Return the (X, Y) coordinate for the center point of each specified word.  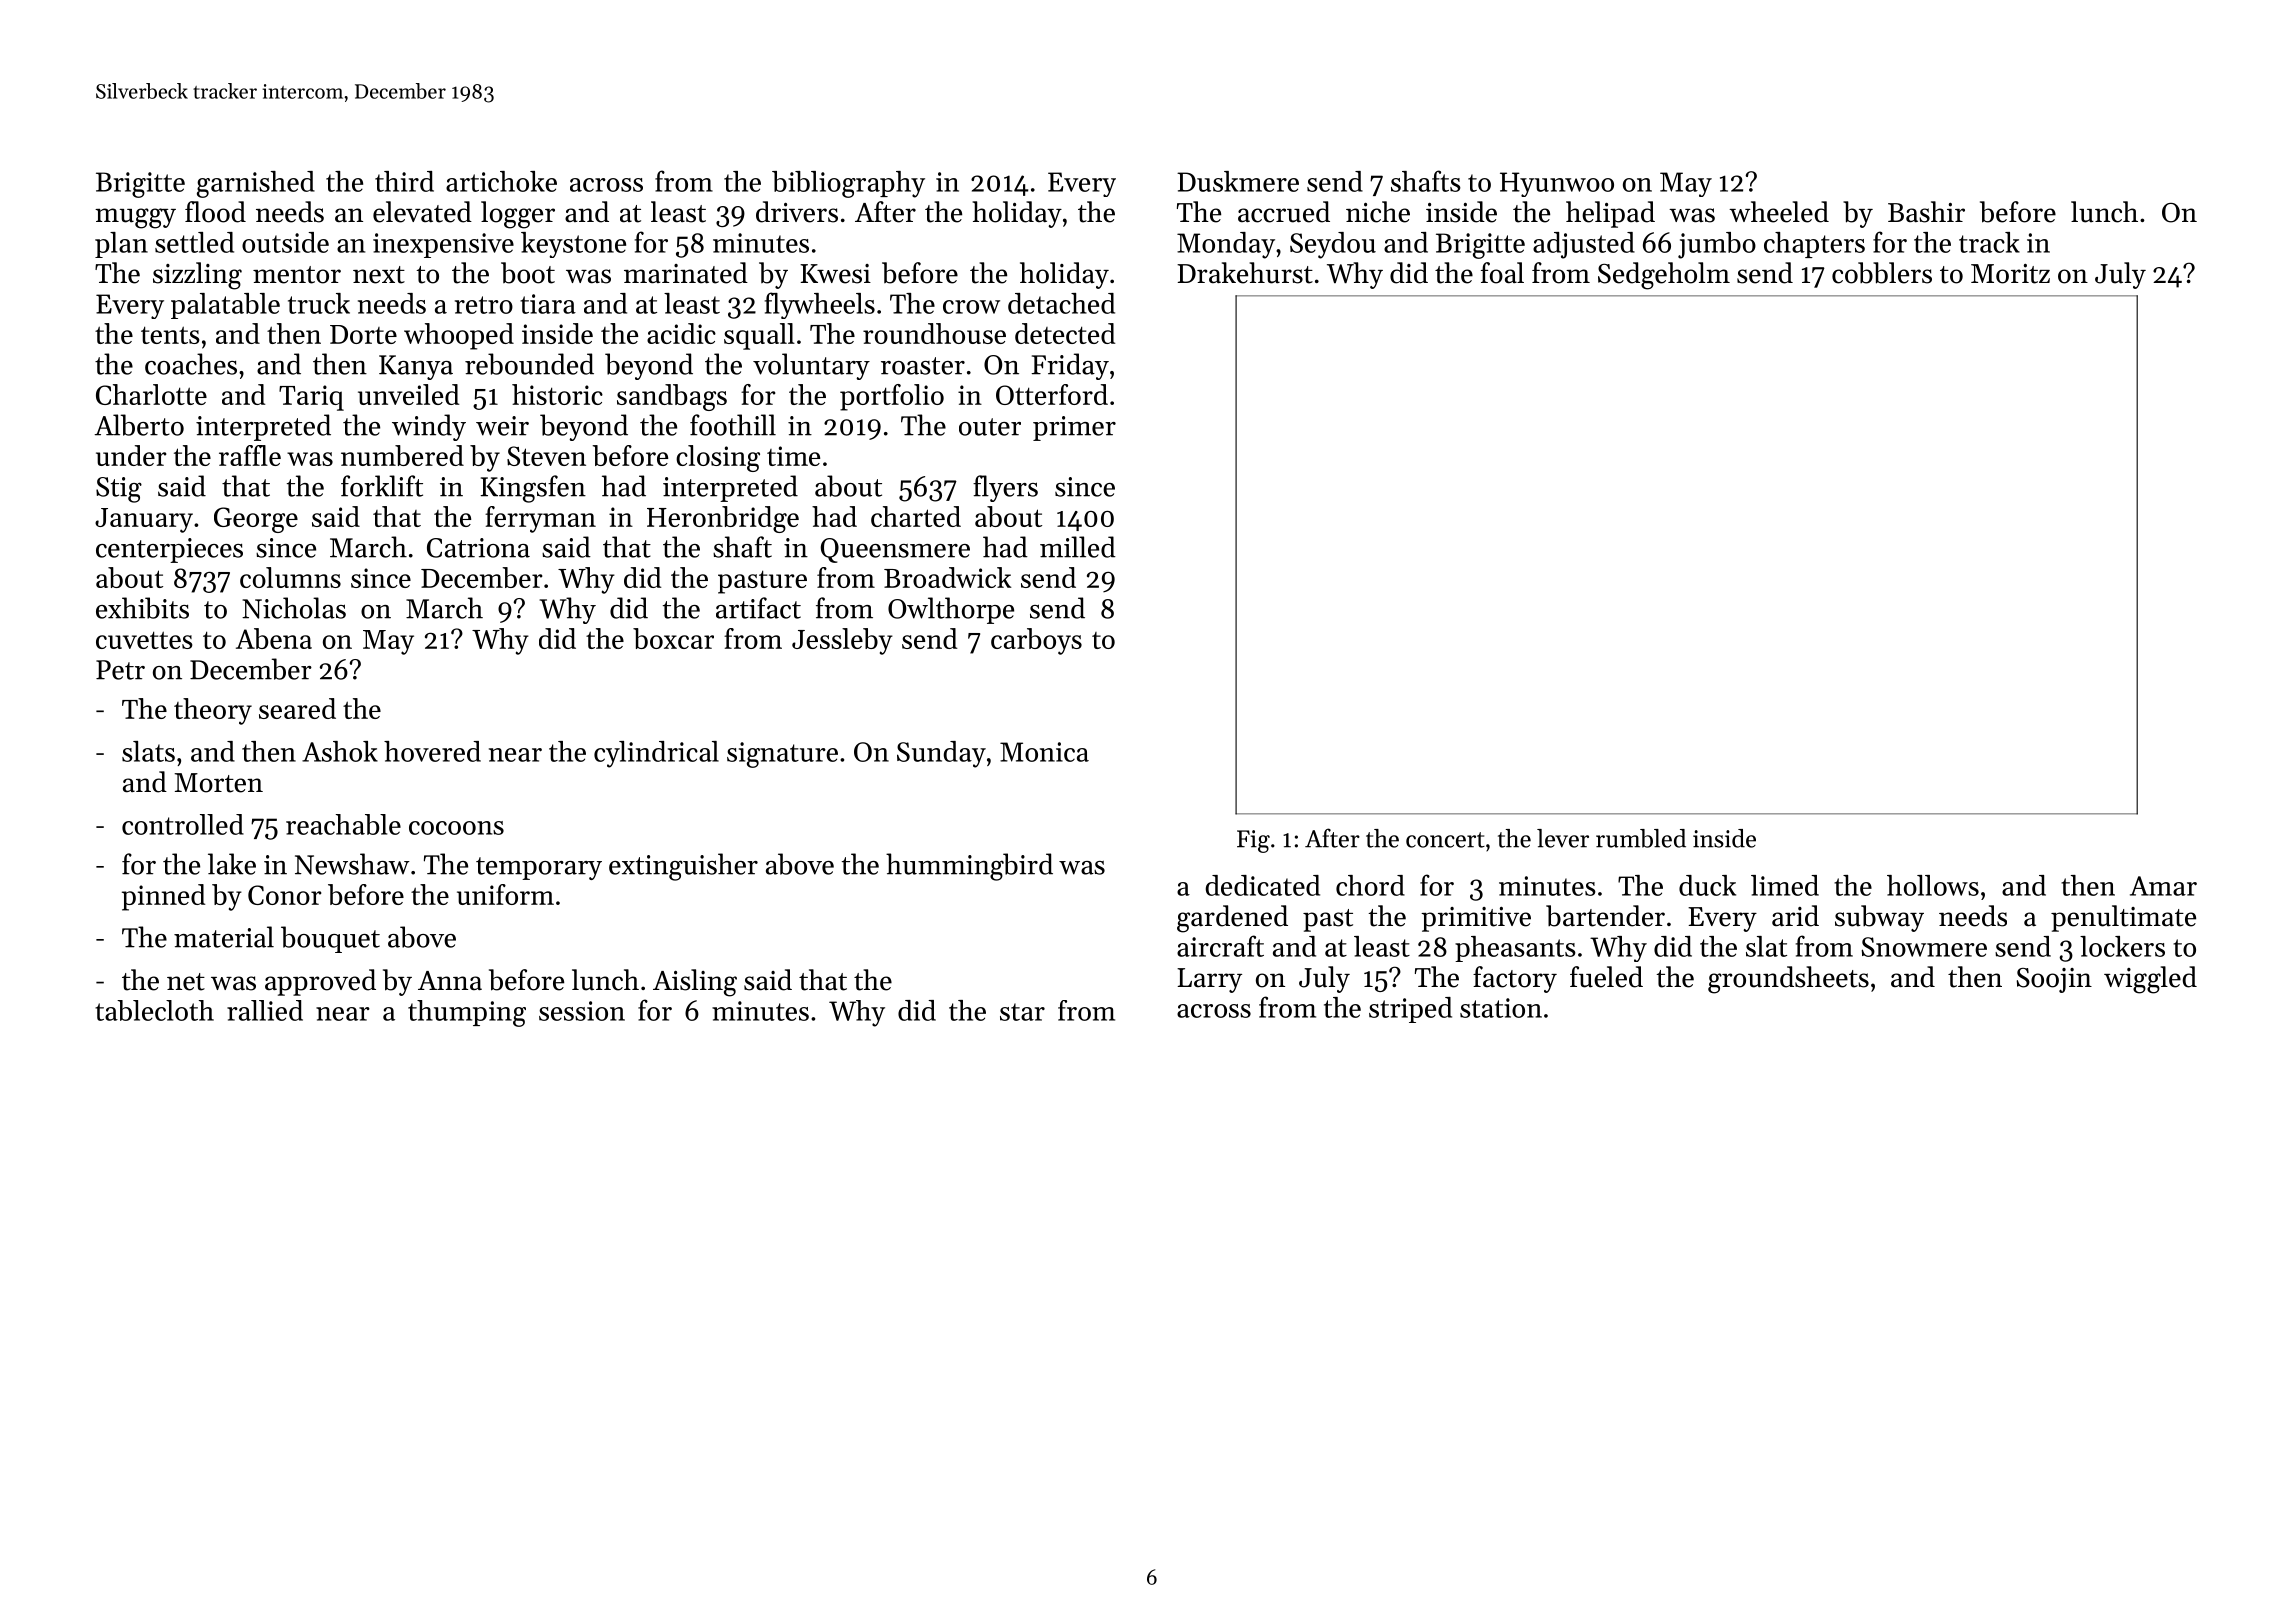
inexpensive (443, 245)
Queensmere (895, 550)
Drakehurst (1245, 273)
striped (1410, 1010)
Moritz (2010, 274)
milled (1078, 547)
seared (297, 708)
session (582, 1011)
